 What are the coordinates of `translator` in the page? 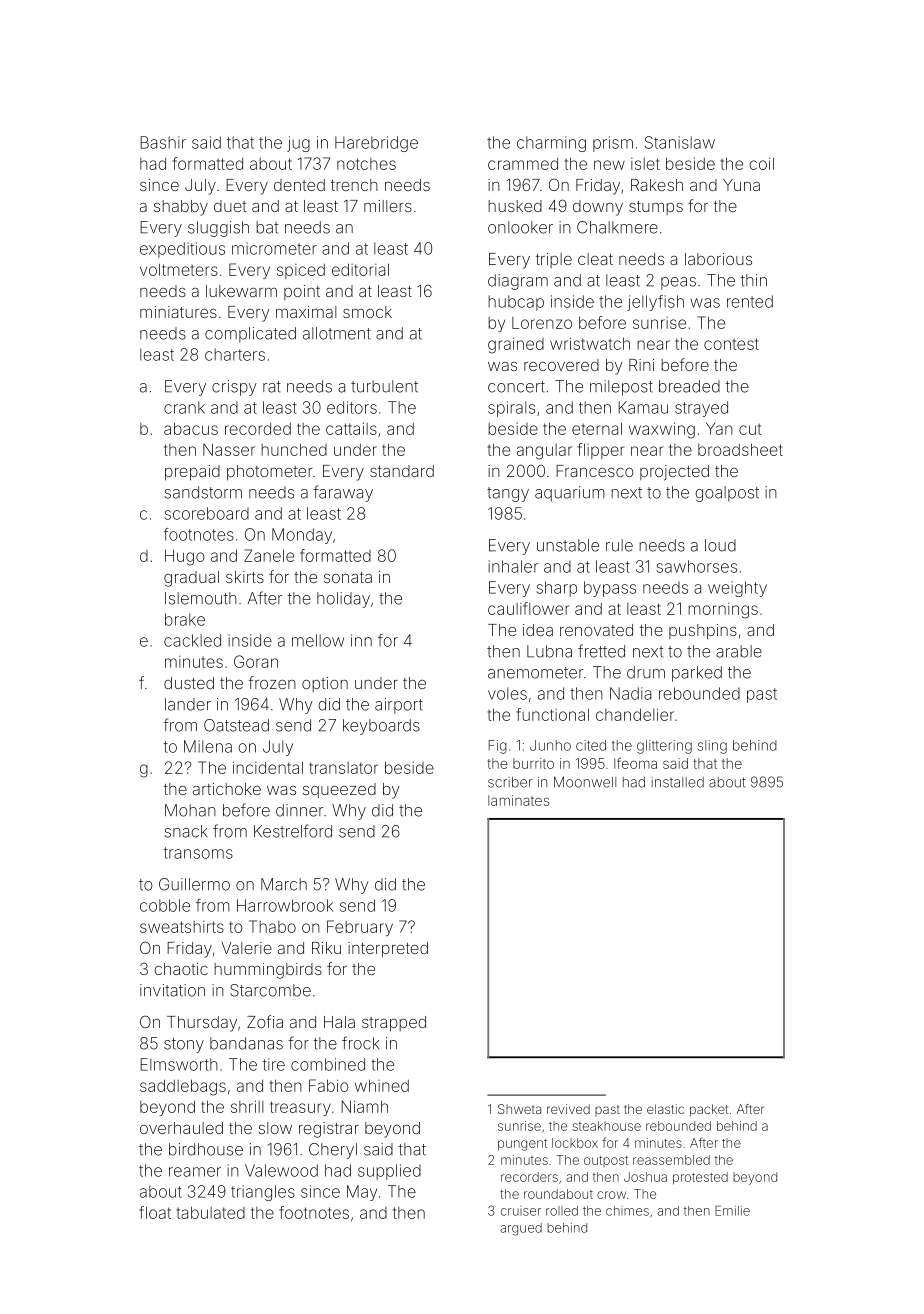 It's located at (343, 768).
